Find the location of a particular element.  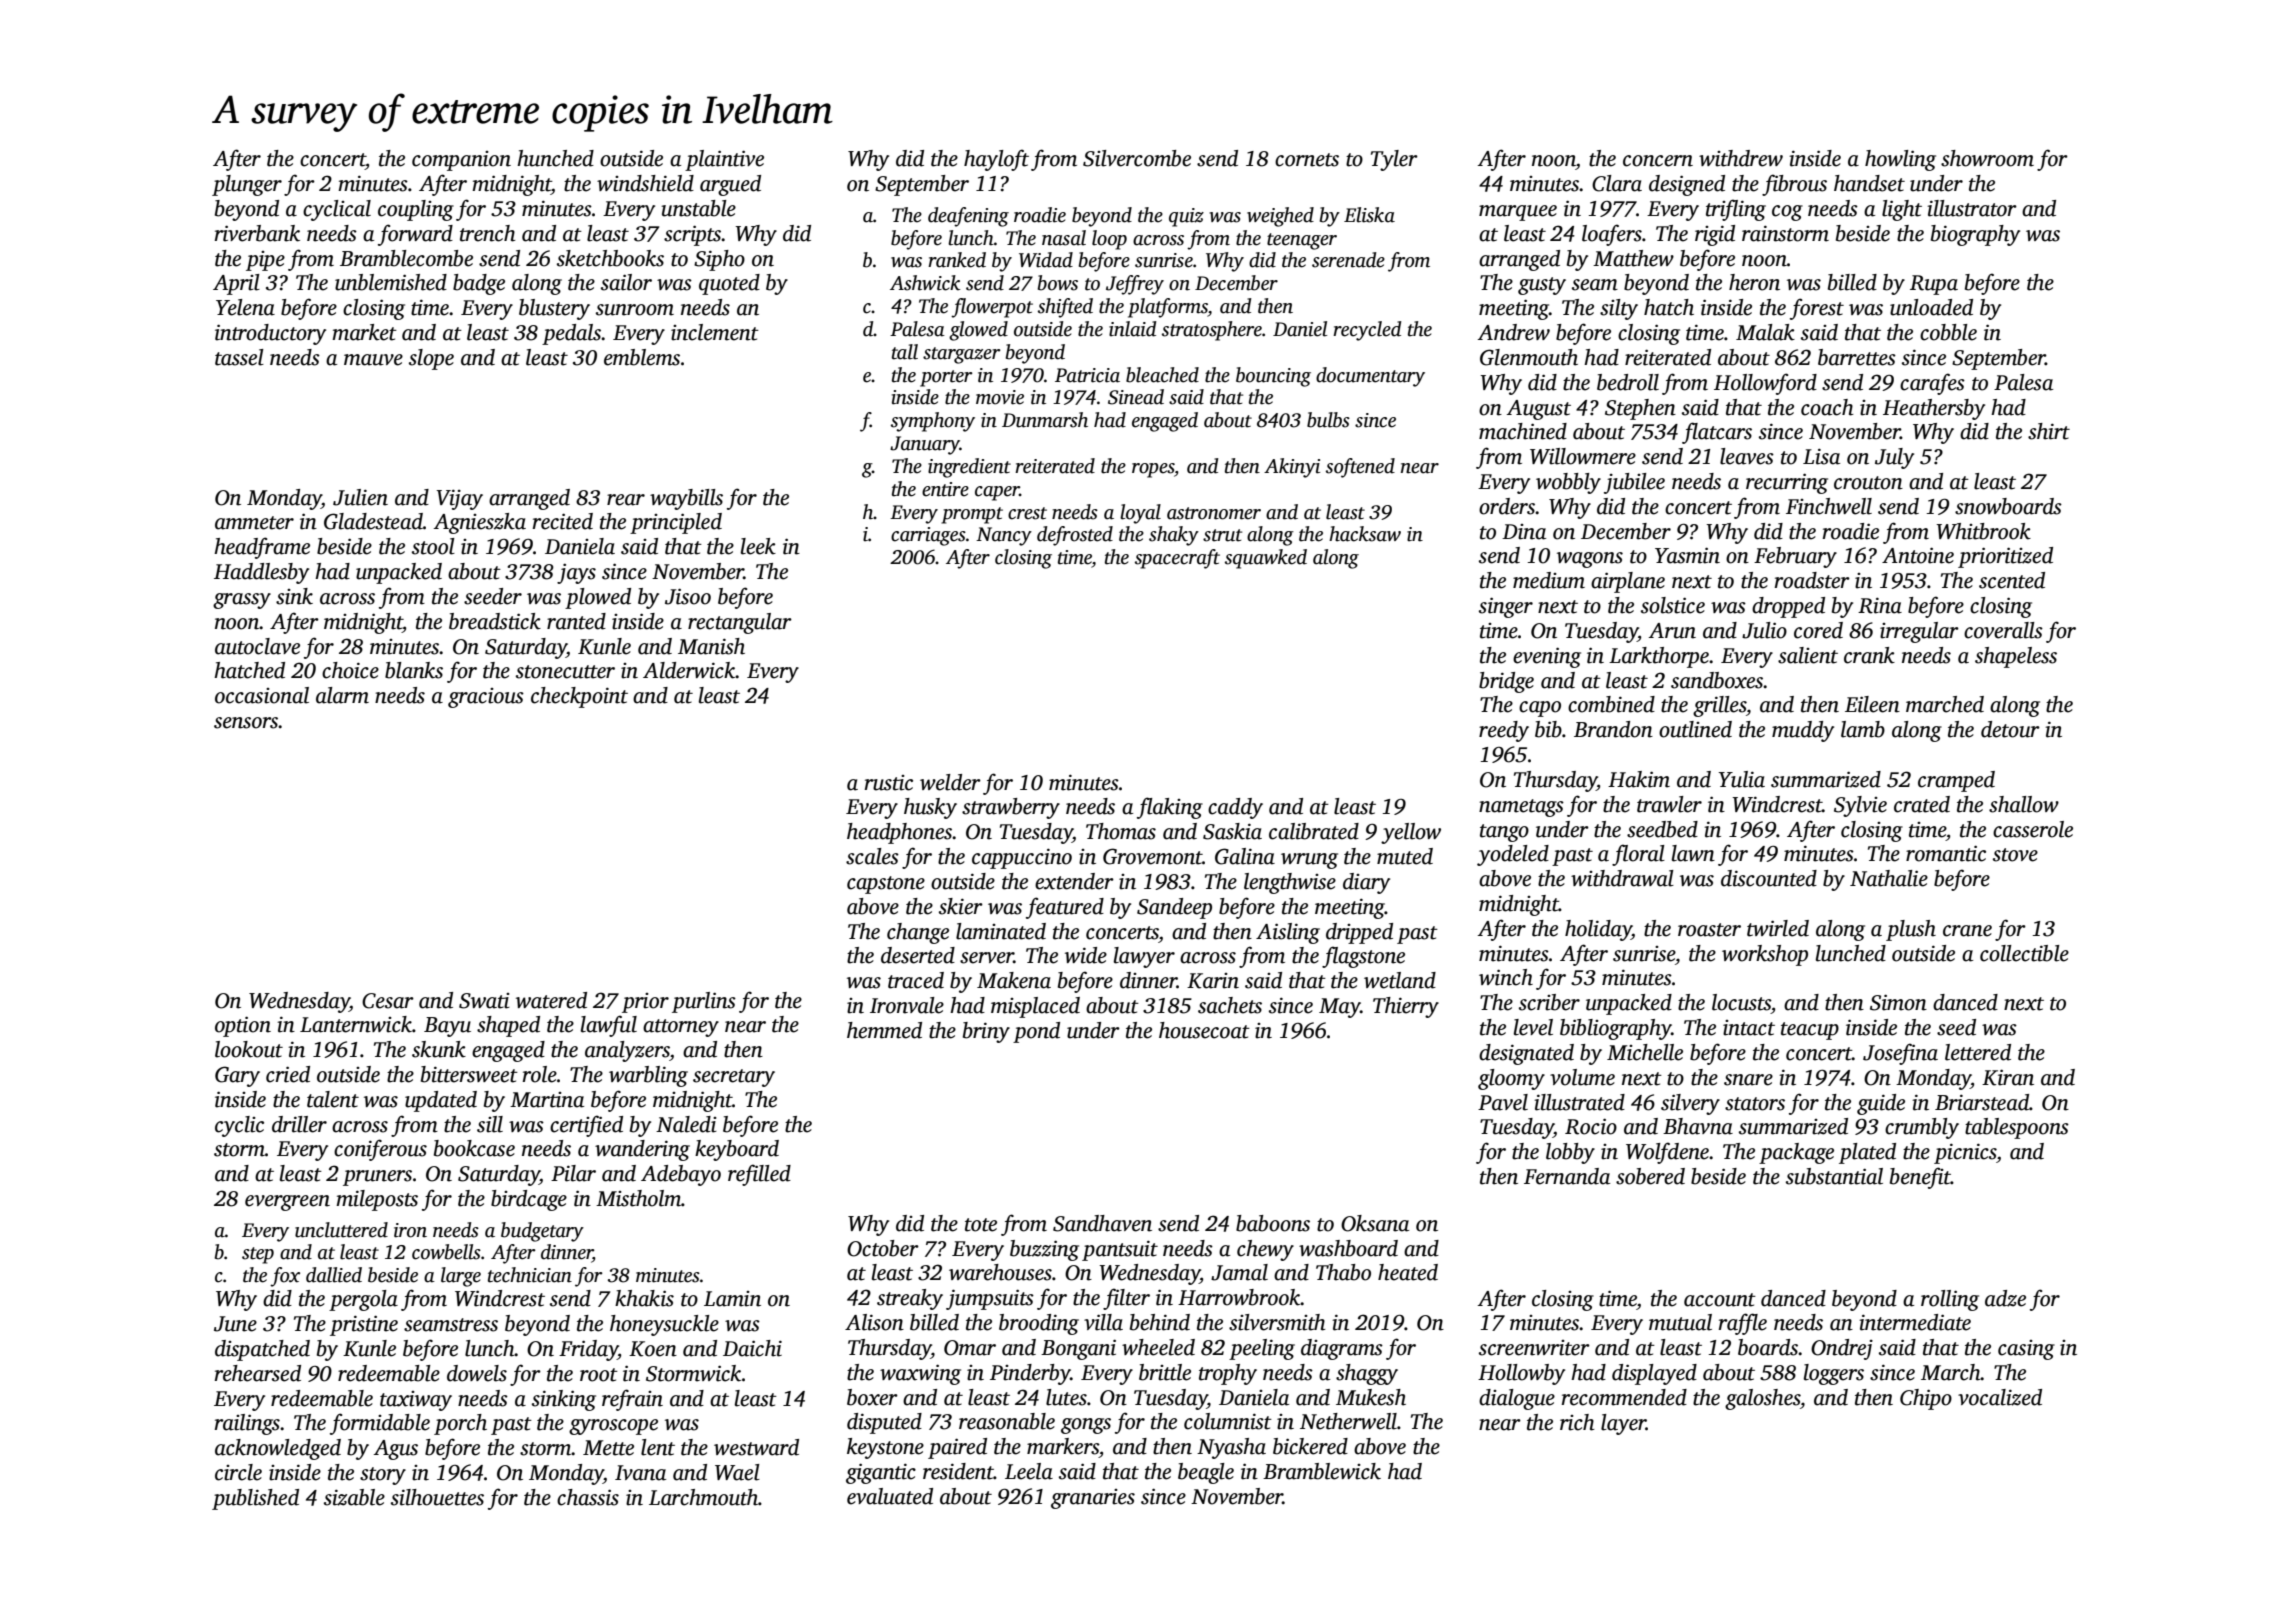

misplaced is located at coordinates (1035, 1007).
